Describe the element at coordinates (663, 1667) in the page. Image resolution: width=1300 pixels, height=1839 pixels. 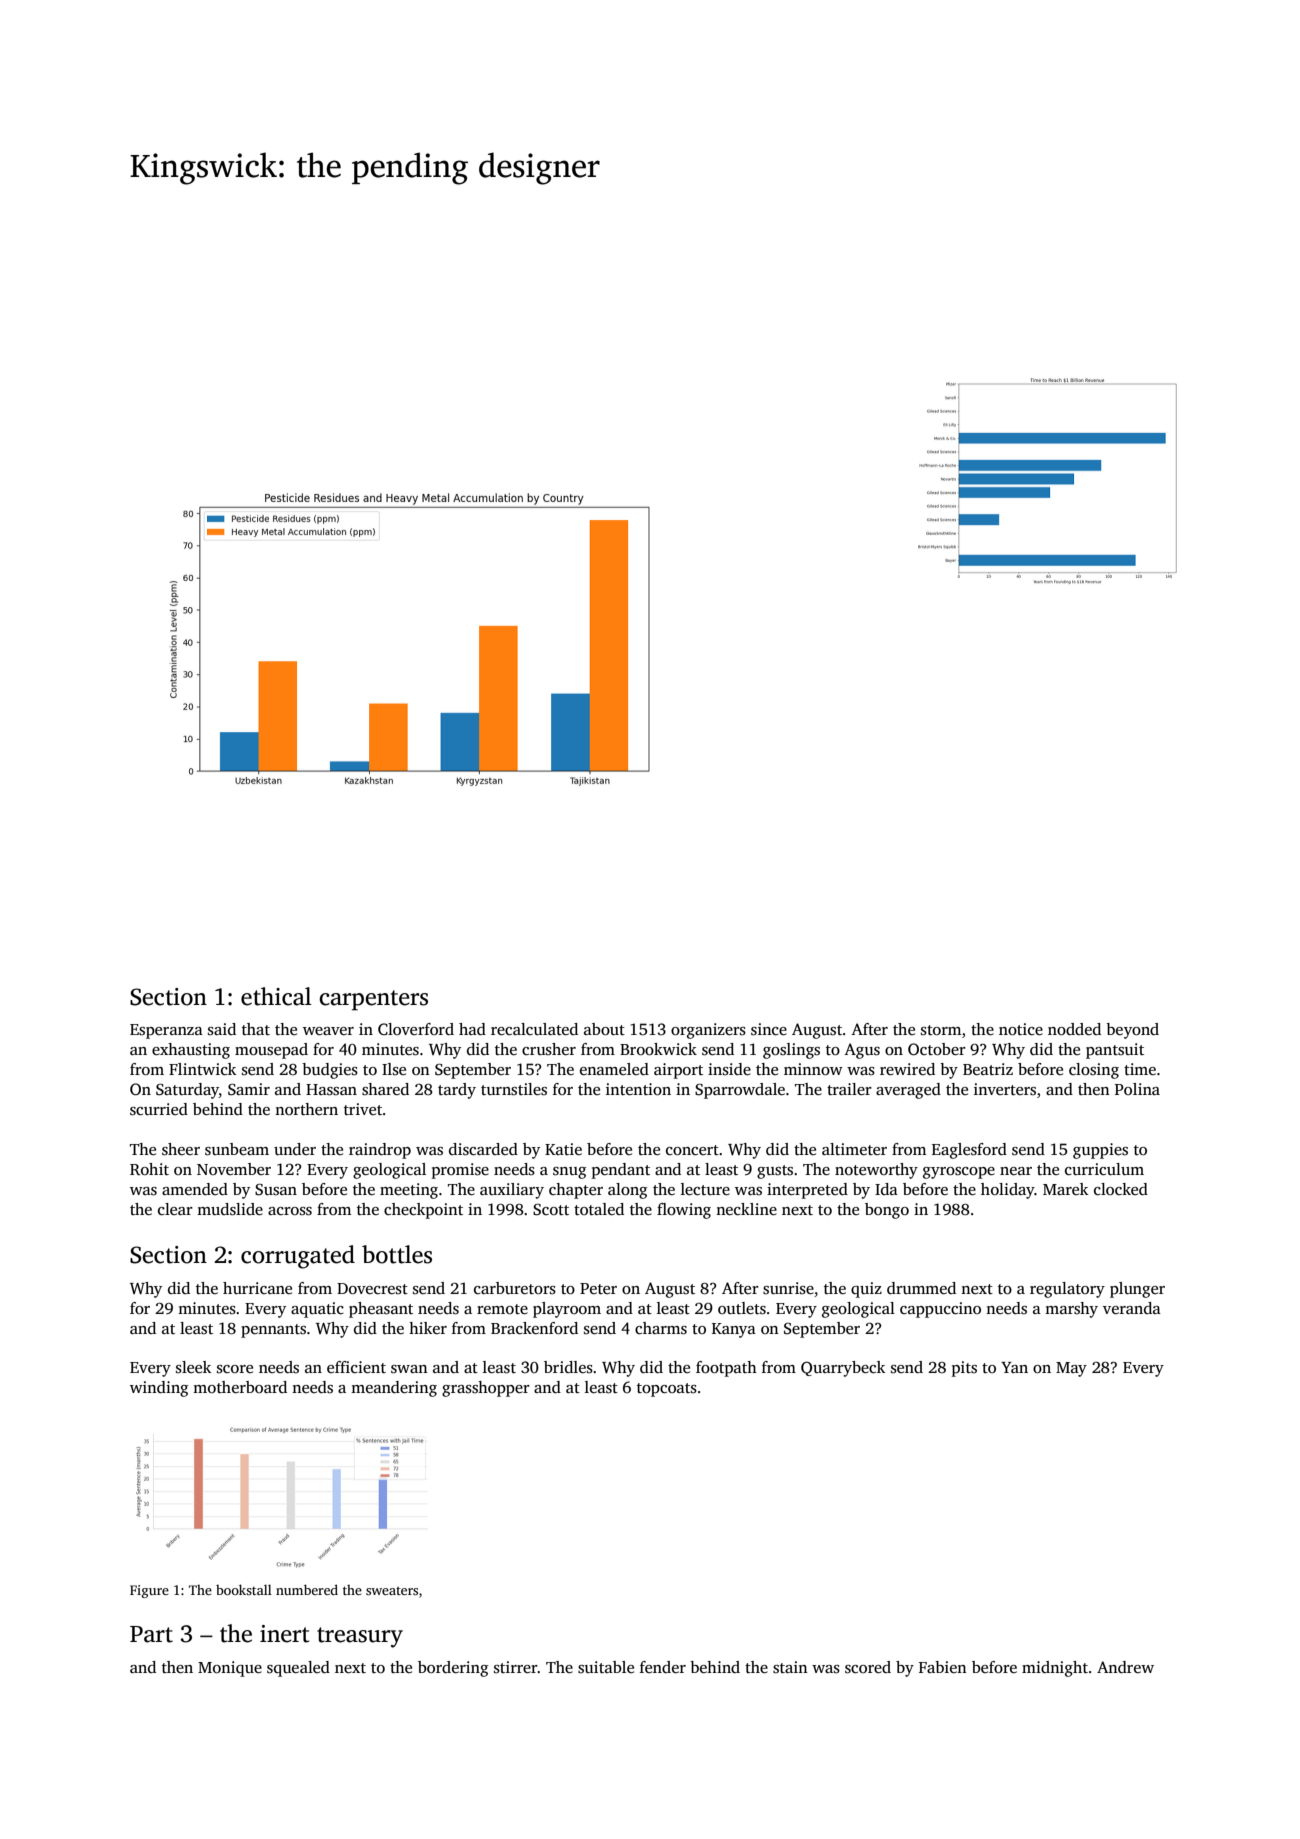
I see `fender` at that location.
